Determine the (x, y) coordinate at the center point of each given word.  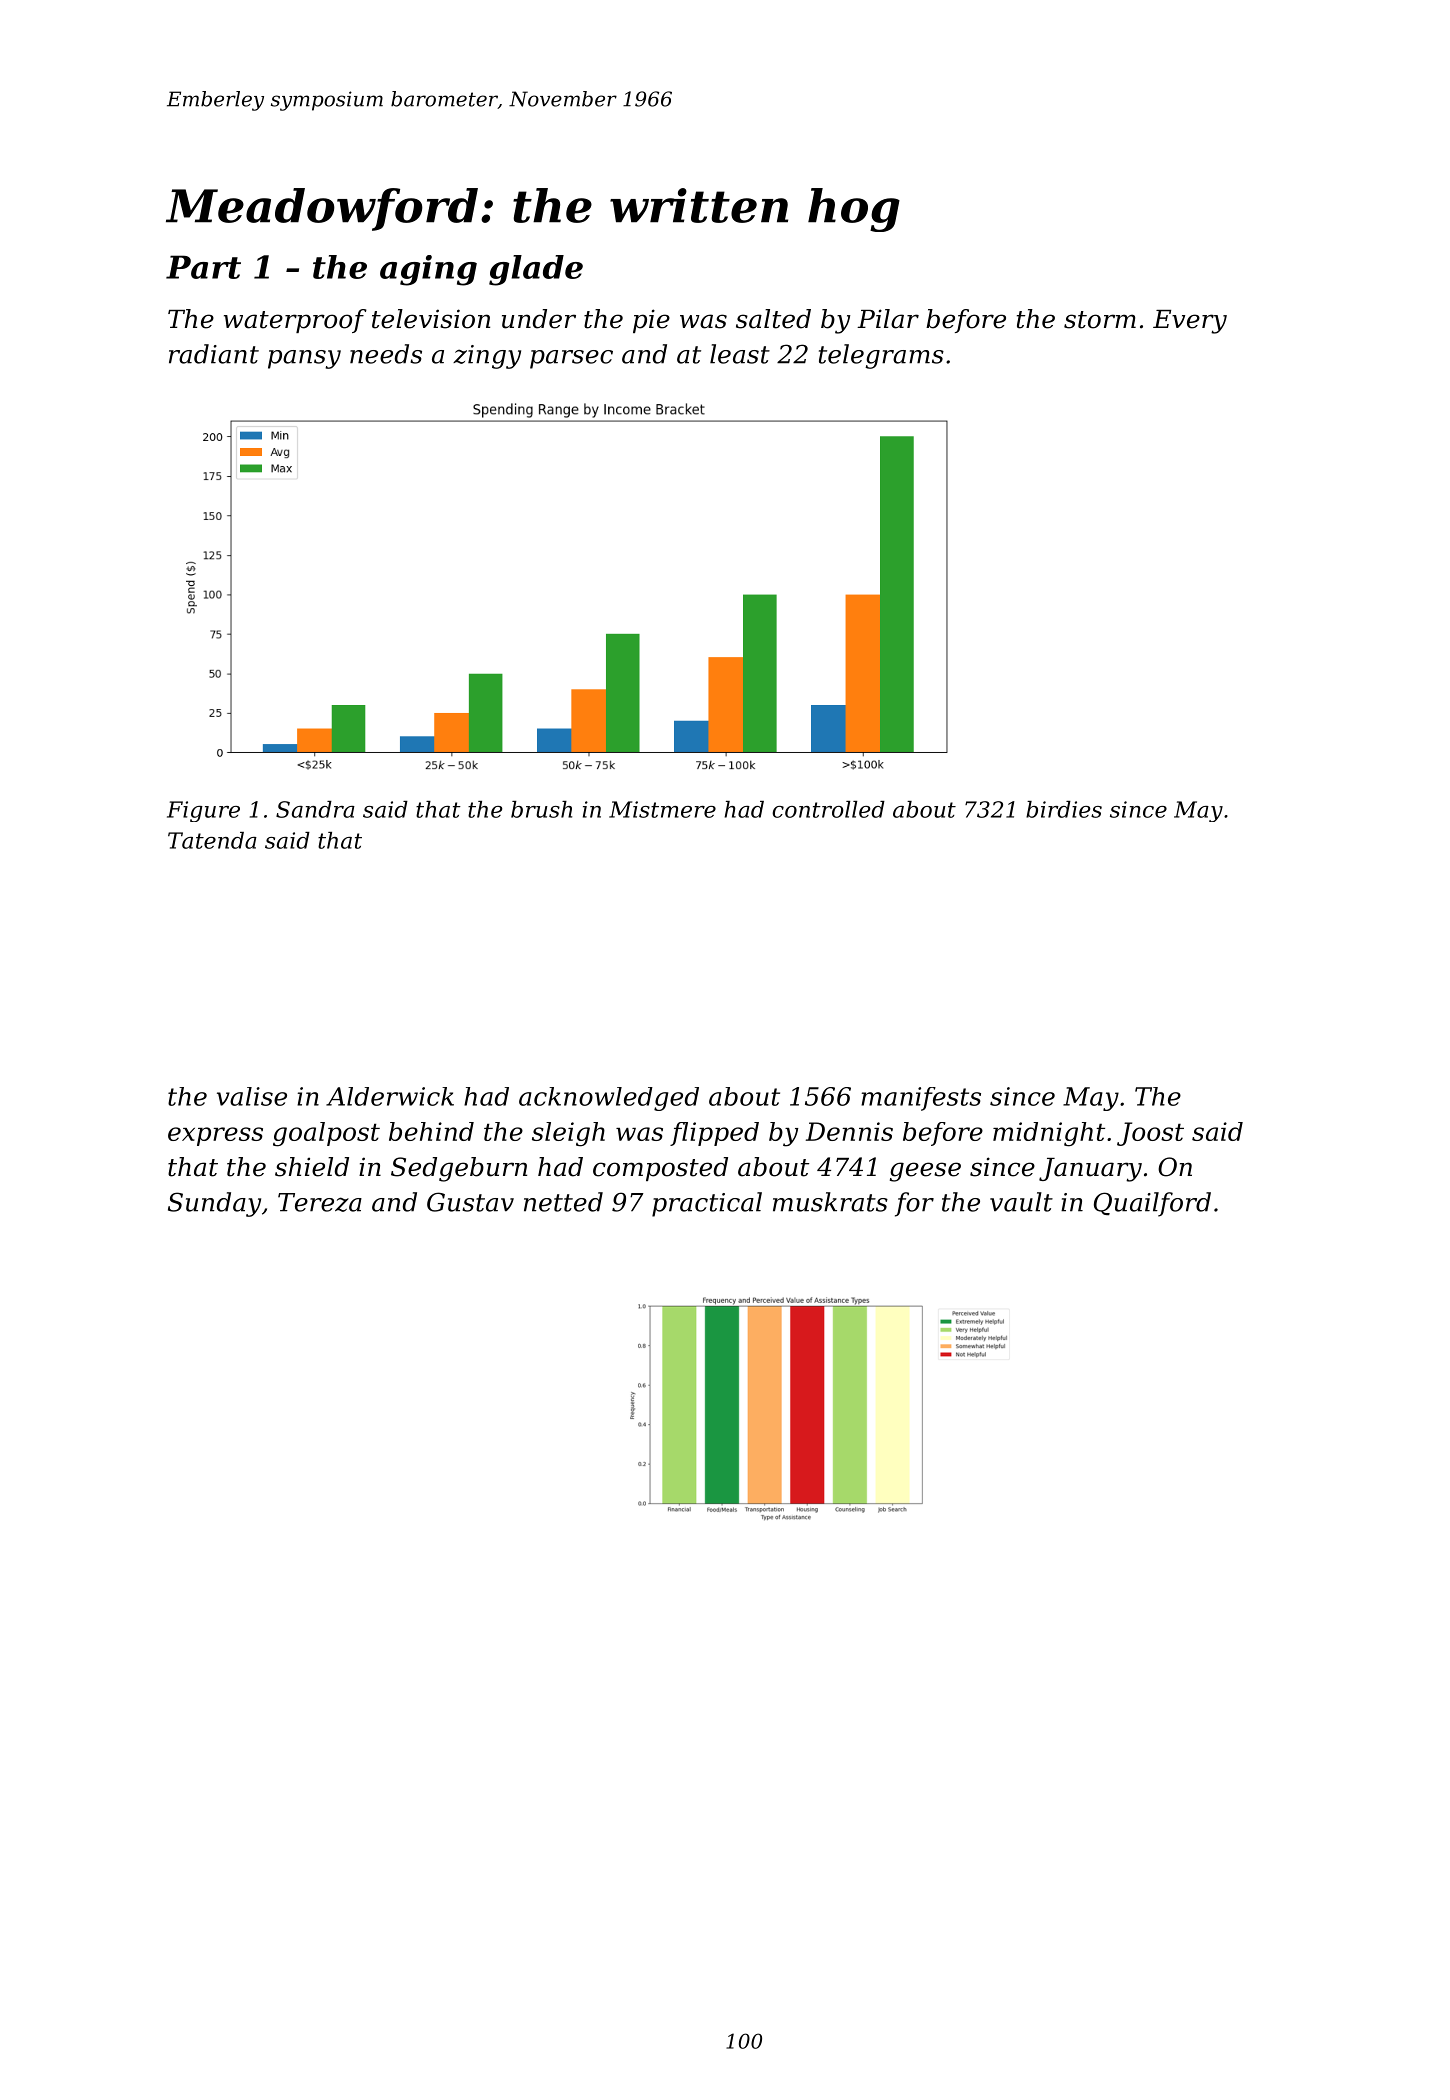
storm (1100, 320)
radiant (214, 354)
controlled (828, 809)
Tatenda (212, 840)
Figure (203, 811)
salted (773, 319)
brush (541, 809)
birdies (1064, 809)
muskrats (830, 1202)
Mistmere (662, 809)
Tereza (320, 1202)
